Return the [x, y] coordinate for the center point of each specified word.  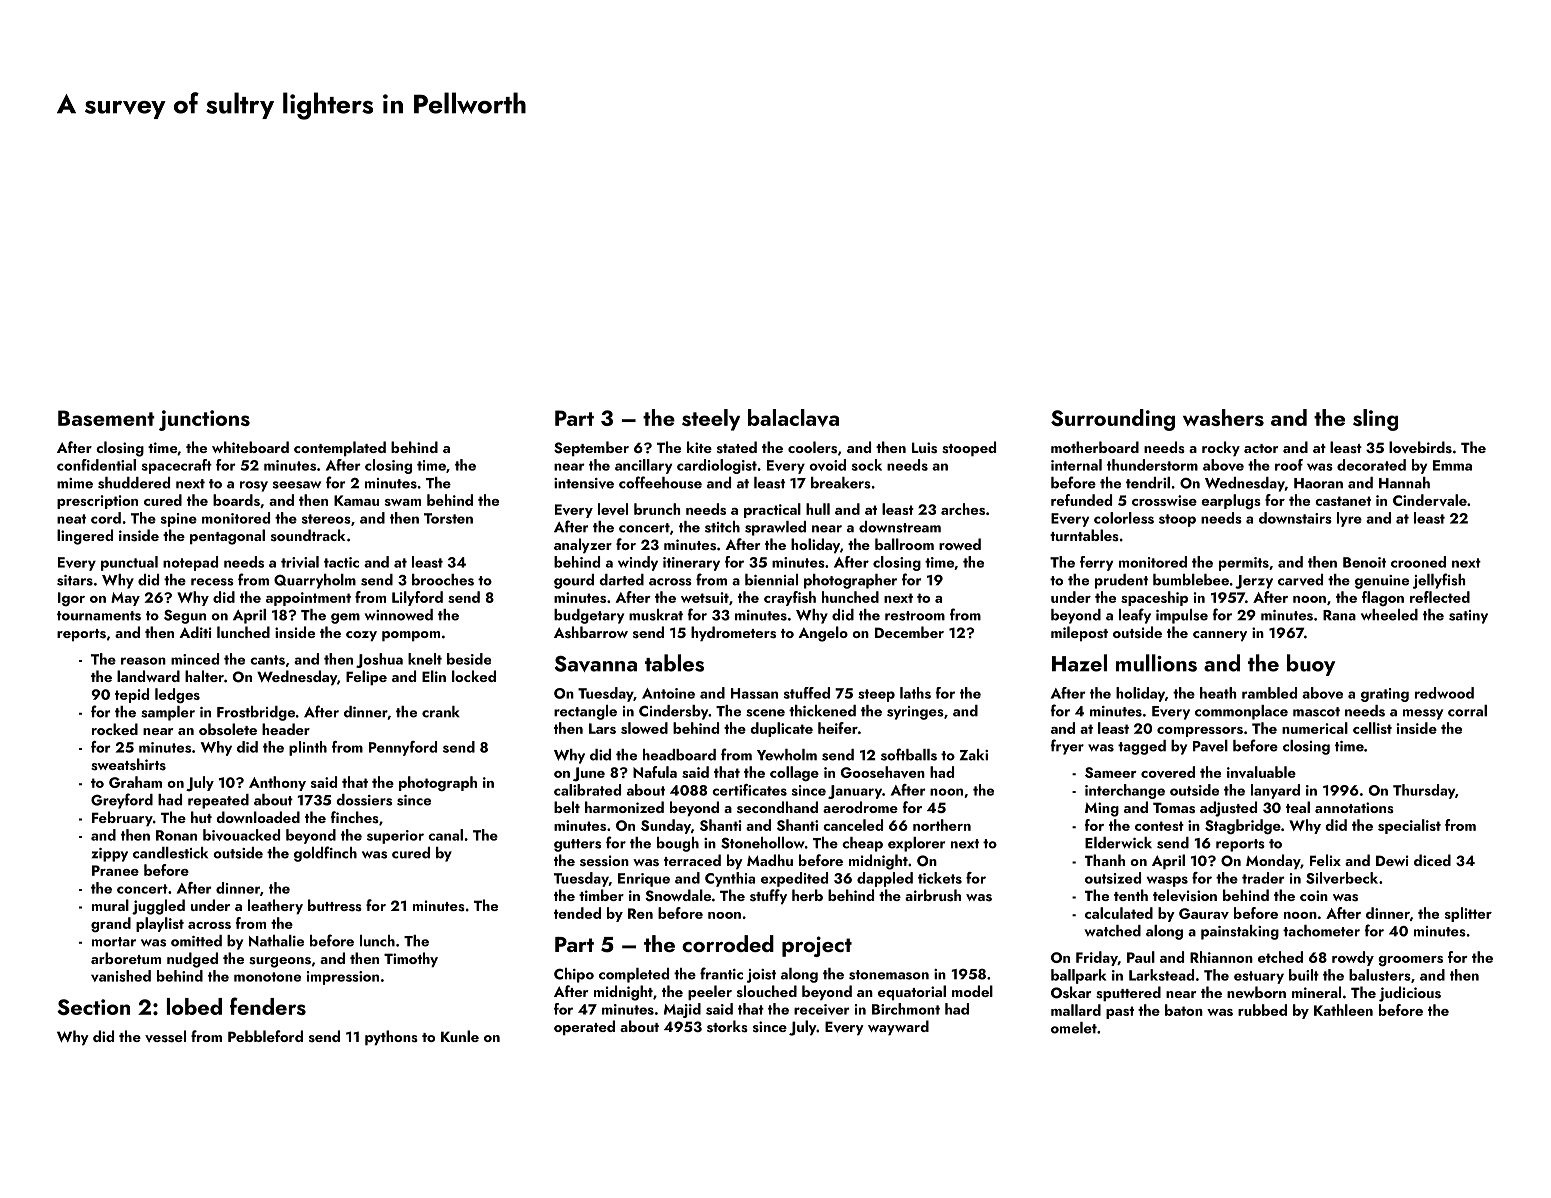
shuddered [134, 483]
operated [584, 1027]
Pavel [1210, 746]
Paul [1141, 957]
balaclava [793, 418]
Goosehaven [883, 772]
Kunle [460, 1036]
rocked [115, 729]
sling [1375, 420]
